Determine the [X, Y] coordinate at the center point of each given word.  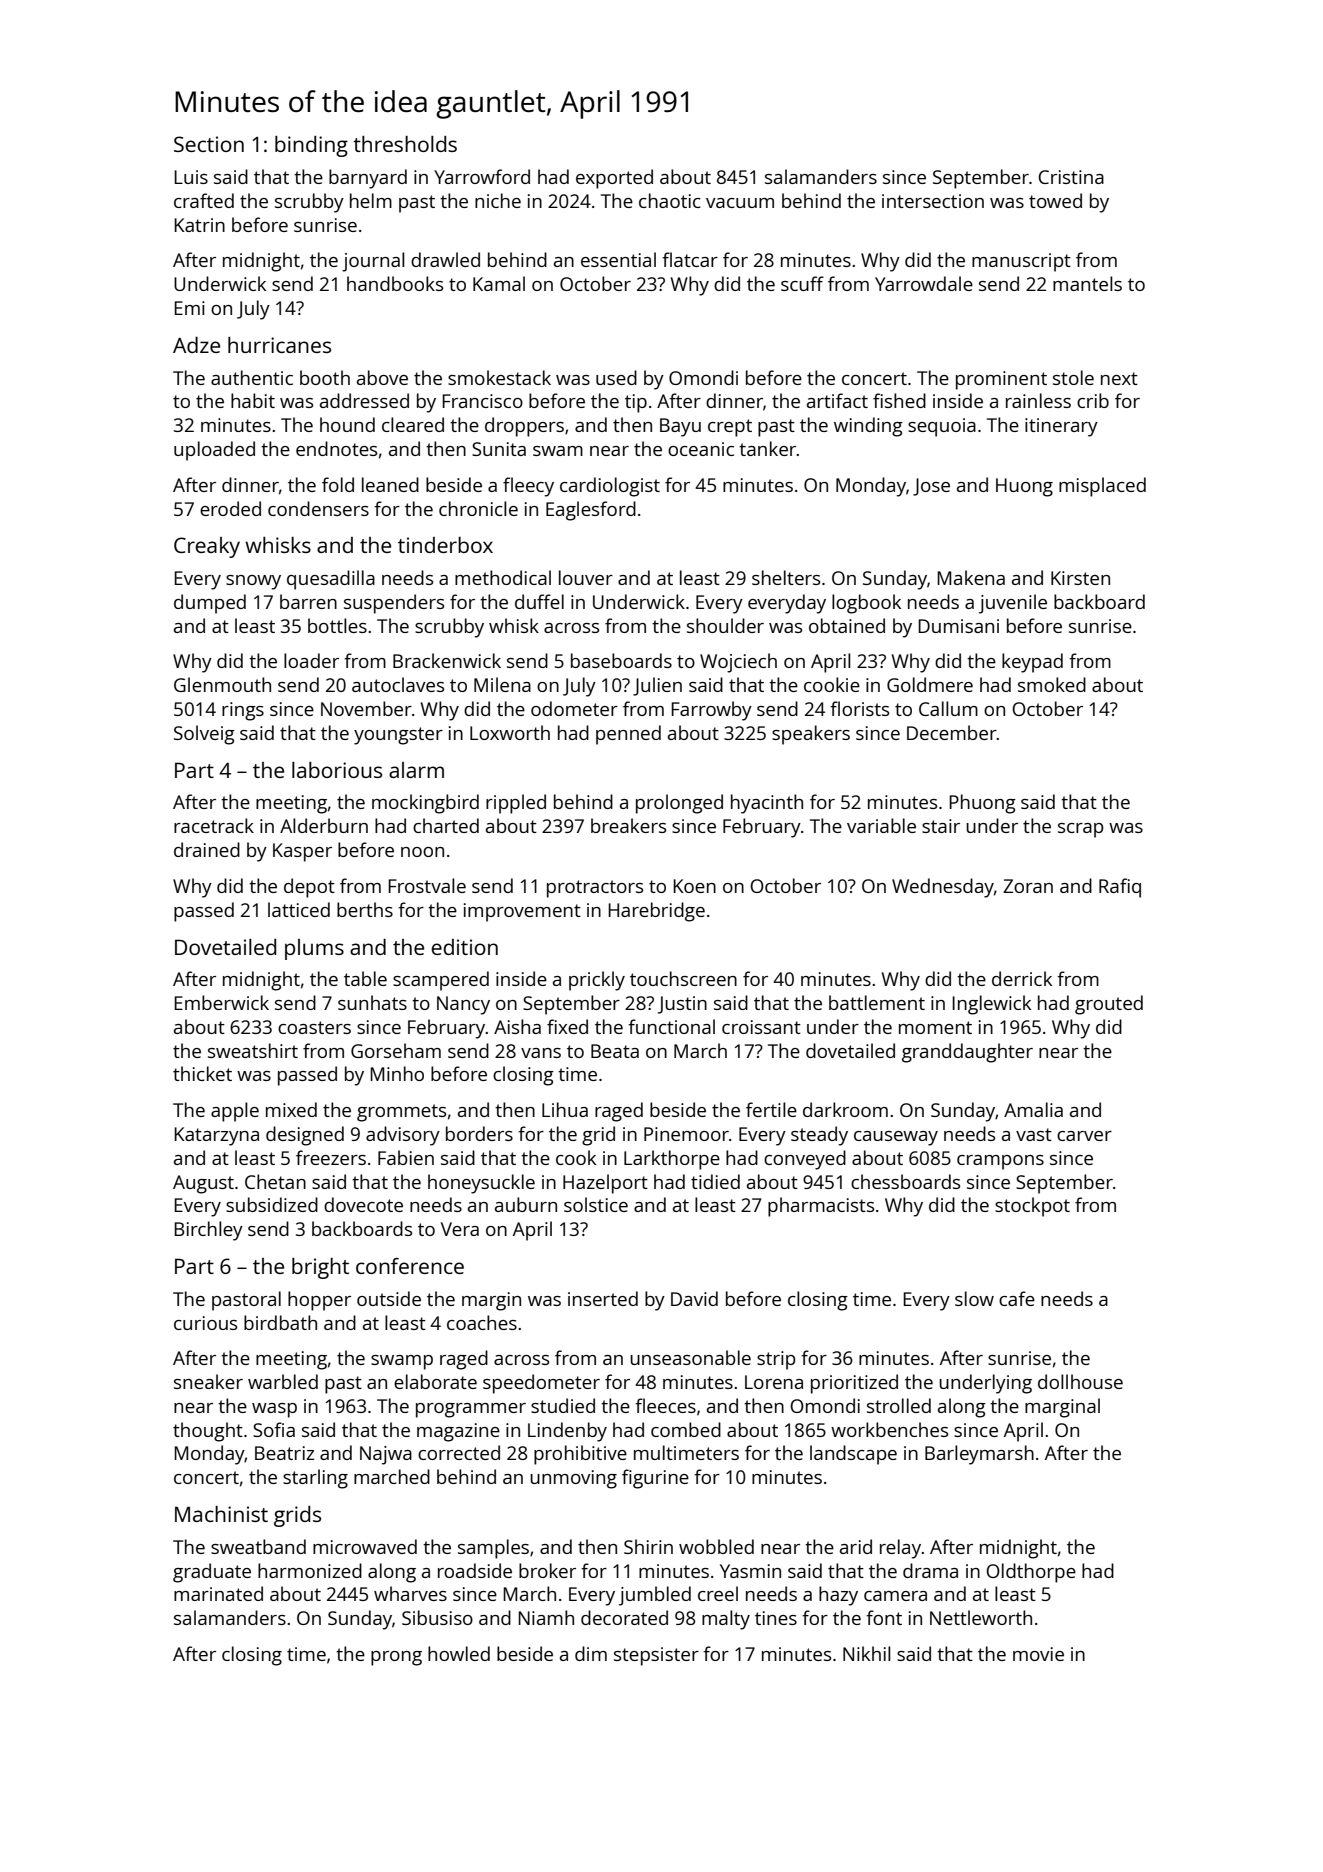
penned [628, 735]
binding [311, 146]
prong [396, 1658]
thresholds [405, 144]
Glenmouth [222, 684]
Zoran [1028, 886]
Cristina [1071, 177]
